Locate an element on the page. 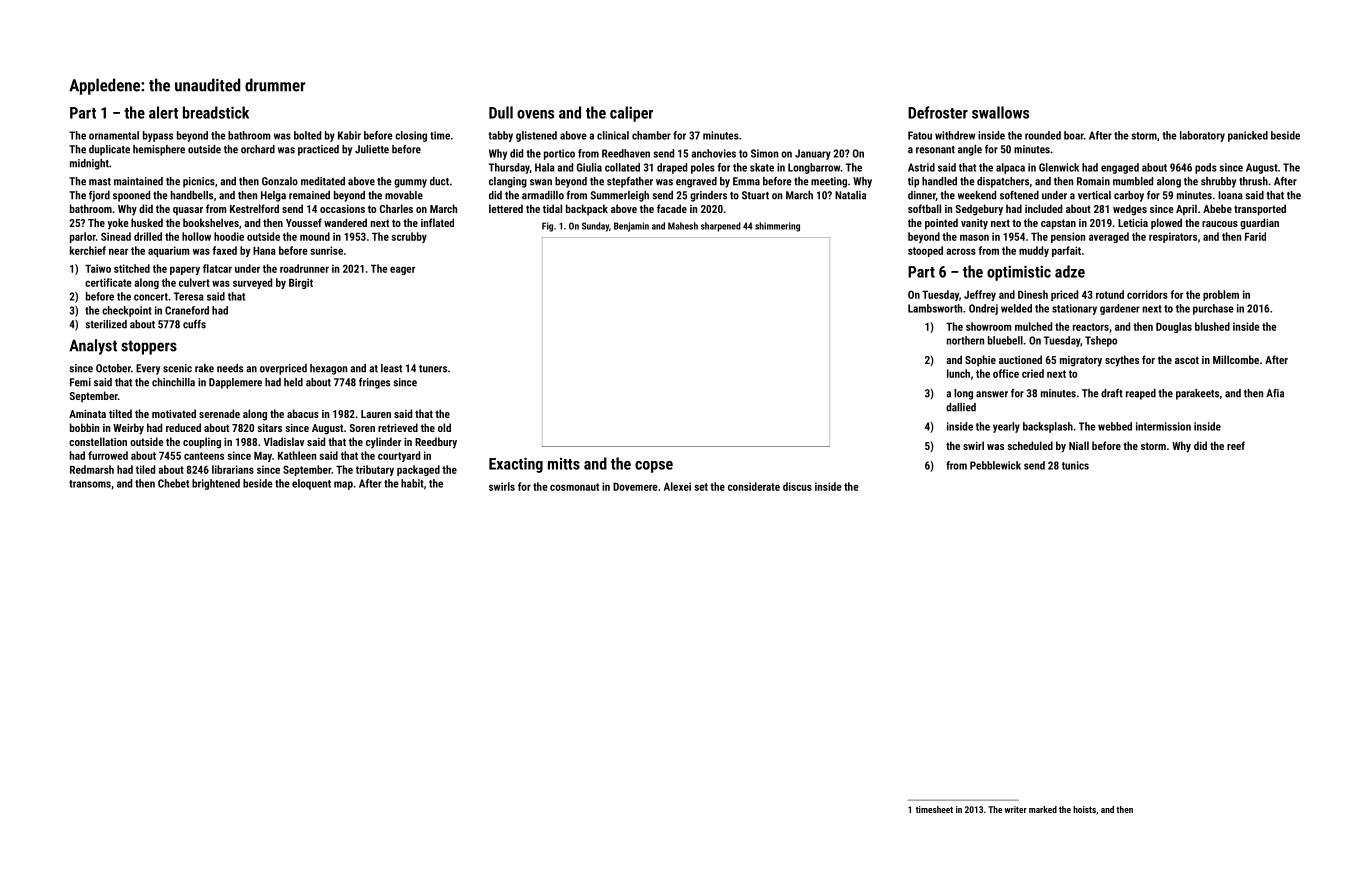 This image has width=1372, height=887. writer is located at coordinates (1016, 809).
